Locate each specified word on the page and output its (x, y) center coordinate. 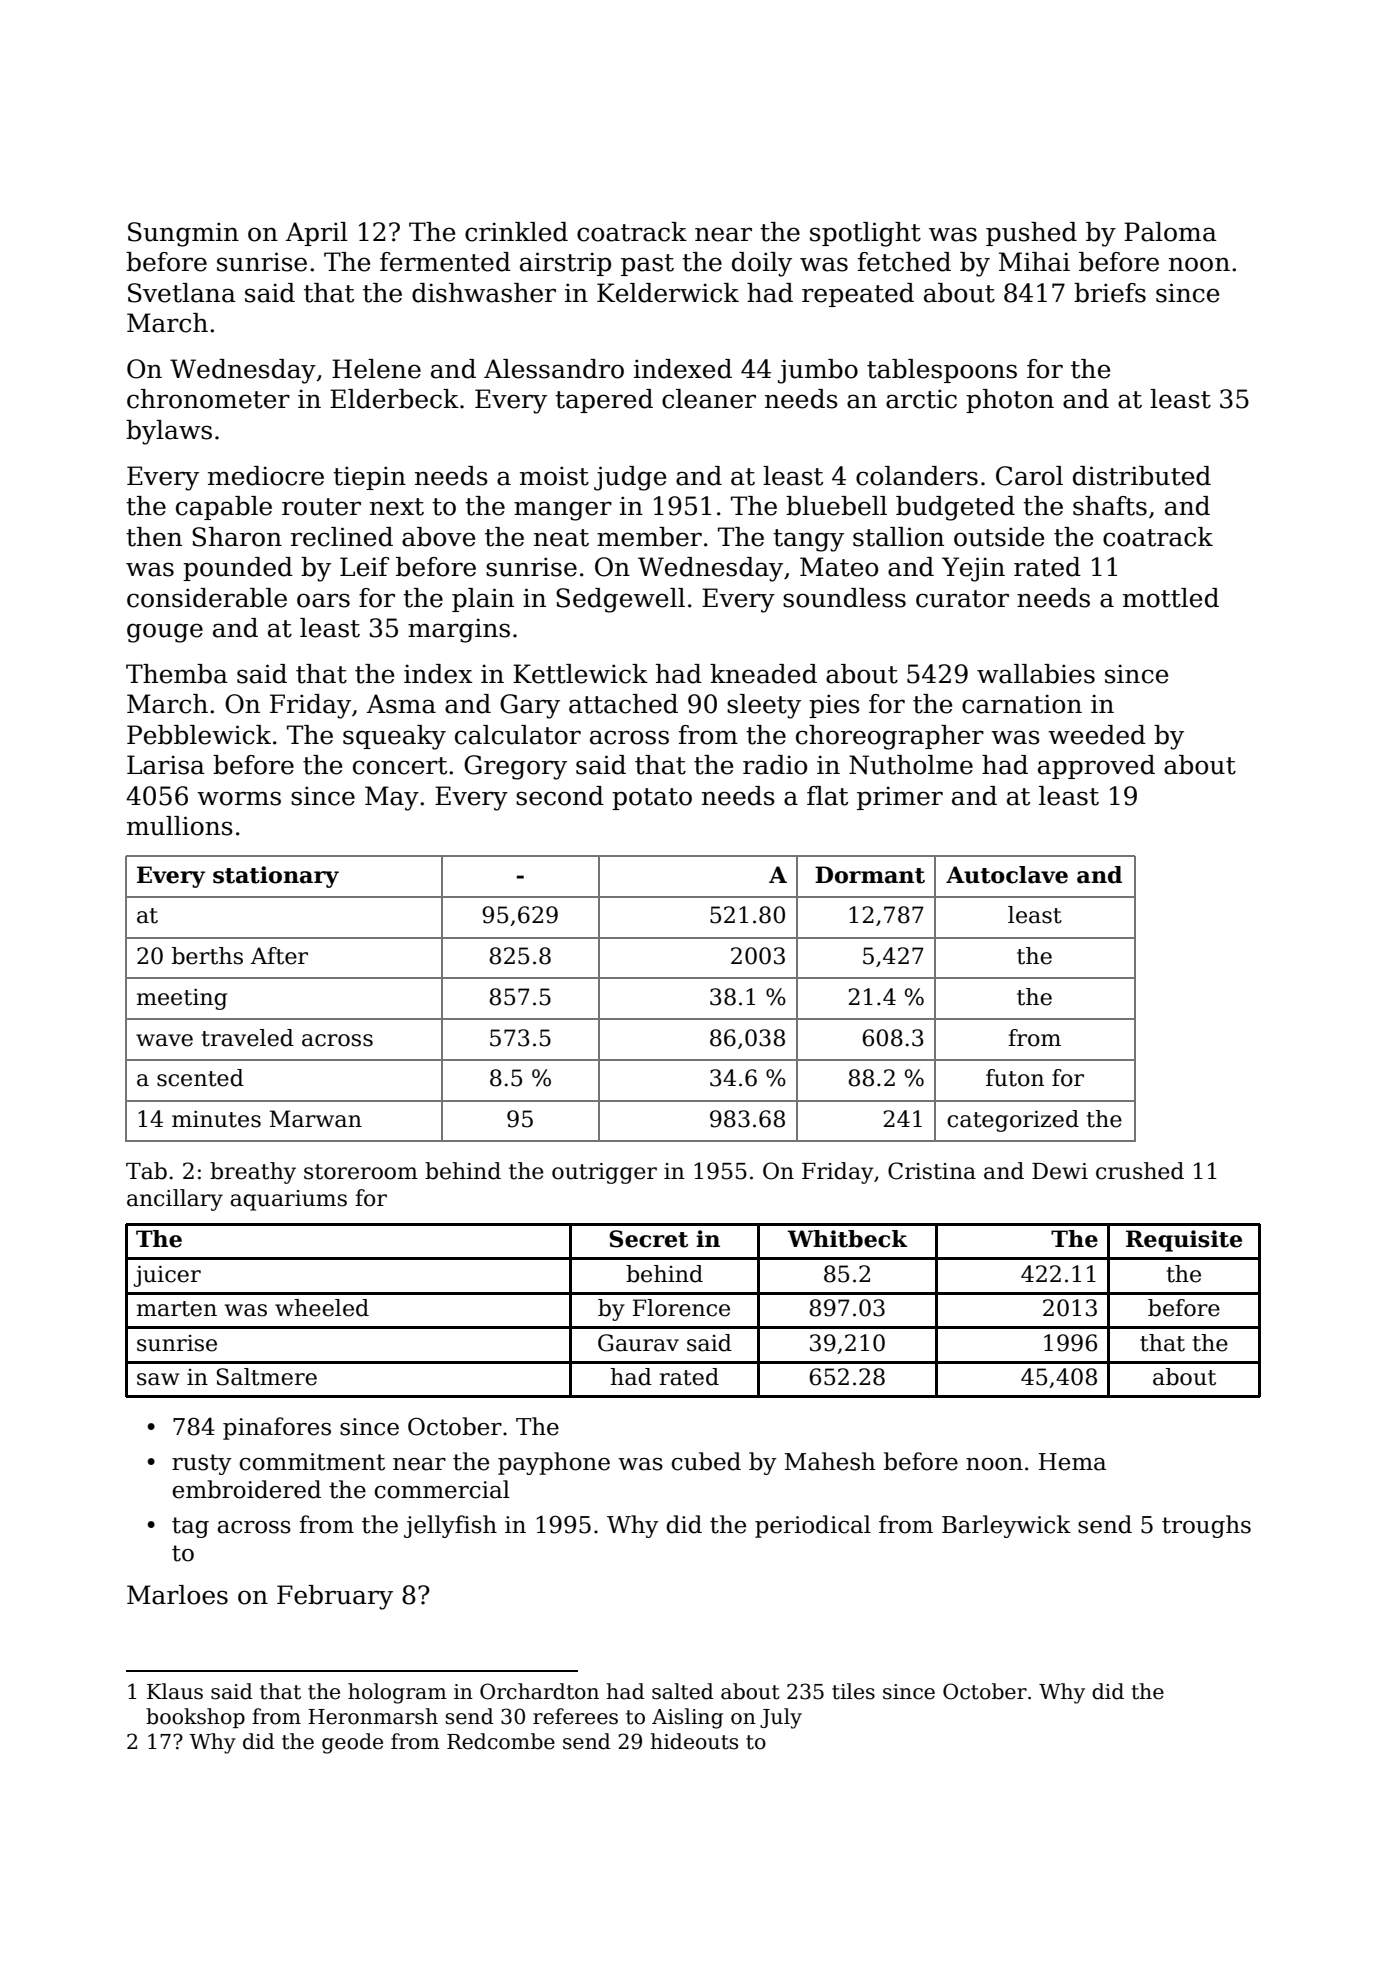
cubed (706, 1461)
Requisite (1184, 1241)
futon (1015, 1078)
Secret (648, 1239)
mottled (1171, 598)
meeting (182, 999)
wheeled (322, 1308)
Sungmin (183, 234)
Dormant (870, 875)
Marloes (177, 1595)
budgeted (955, 508)
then (154, 537)
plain (483, 600)
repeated (858, 295)
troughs (1206, 1526)
